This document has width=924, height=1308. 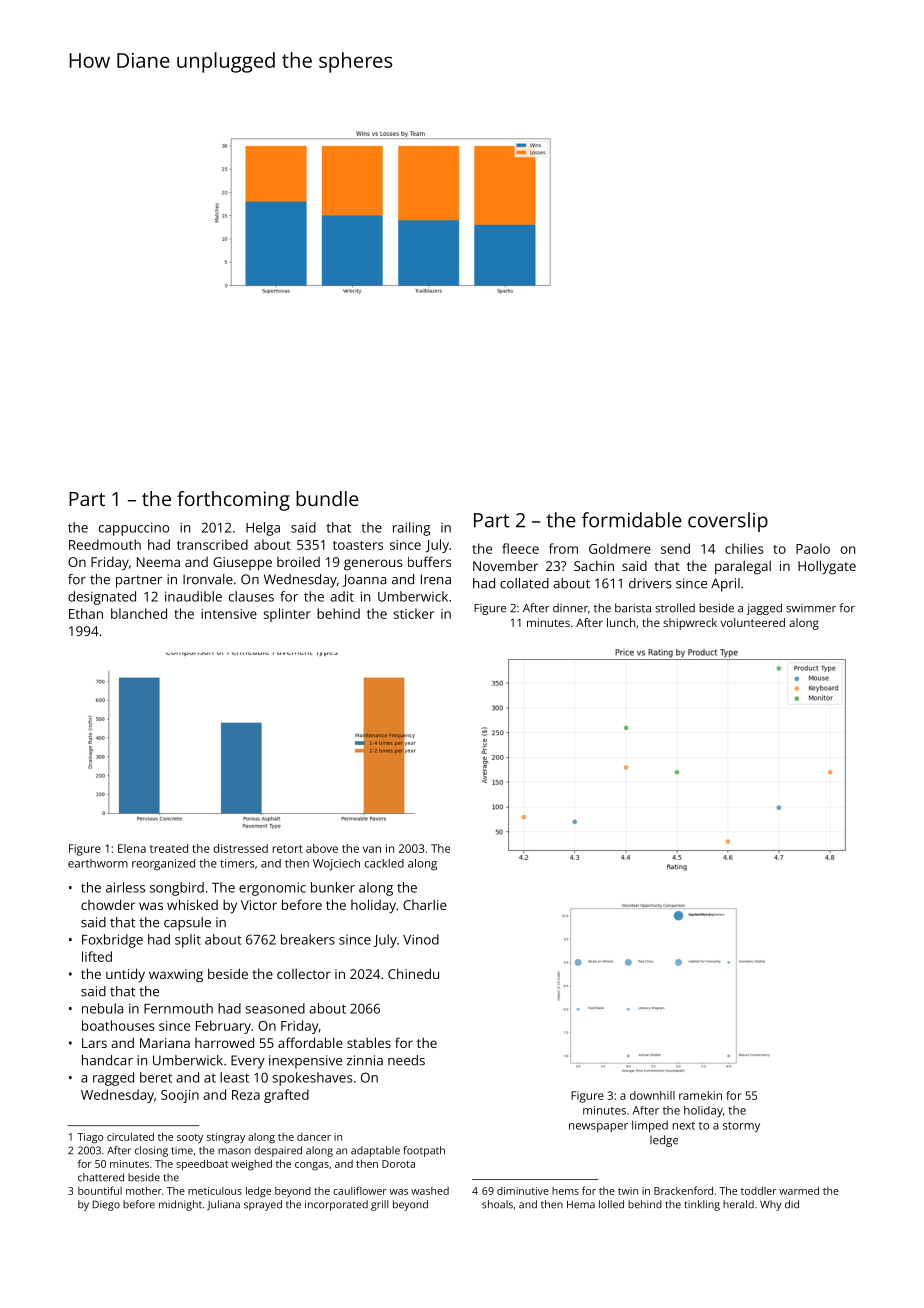 What do you see at coordinates (97, 956) in the document?
I see `lifted` at bounding box center [97, 956].
